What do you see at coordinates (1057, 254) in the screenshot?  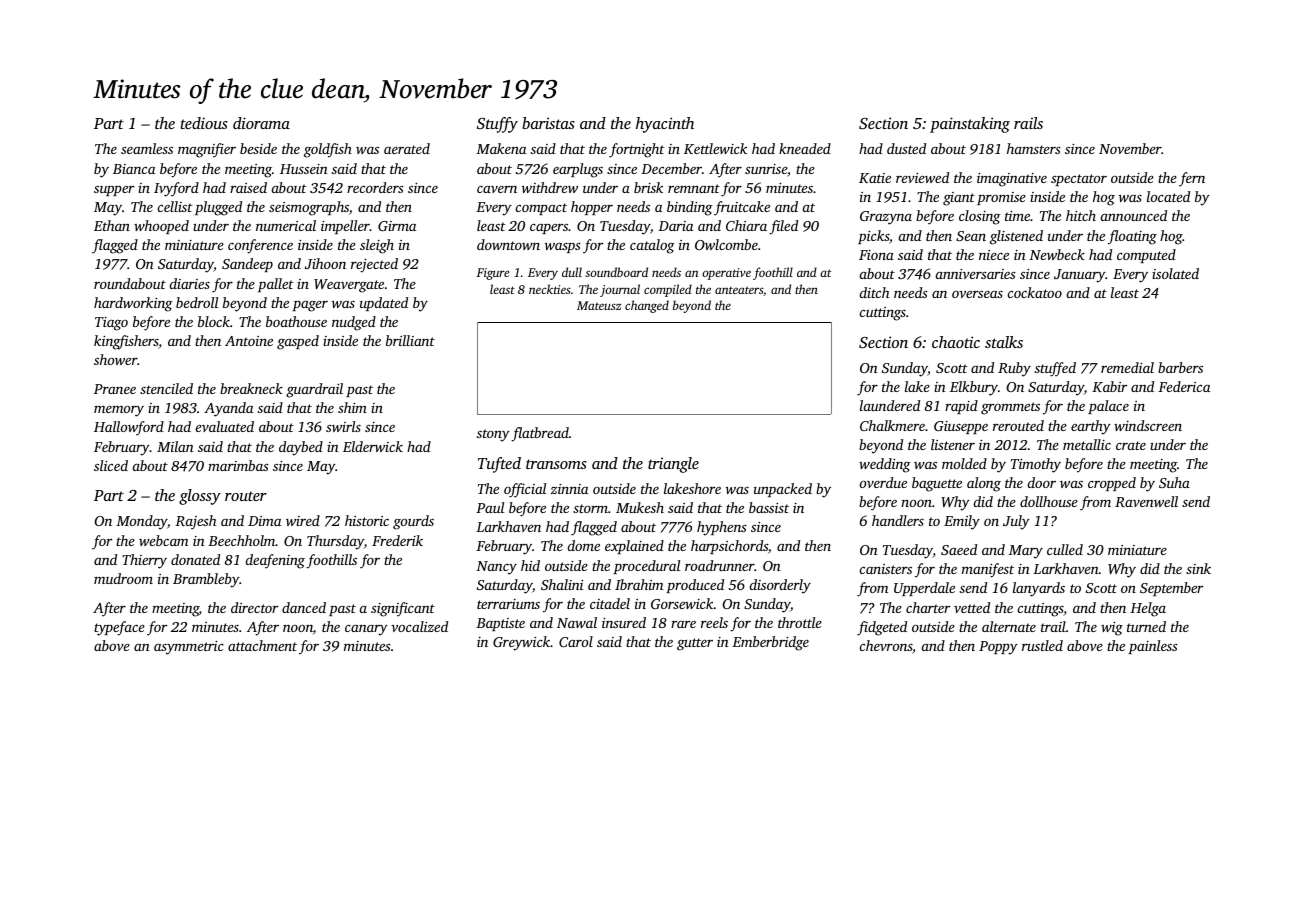 I see `Newbeck` at bounding box center [1057, 254].
